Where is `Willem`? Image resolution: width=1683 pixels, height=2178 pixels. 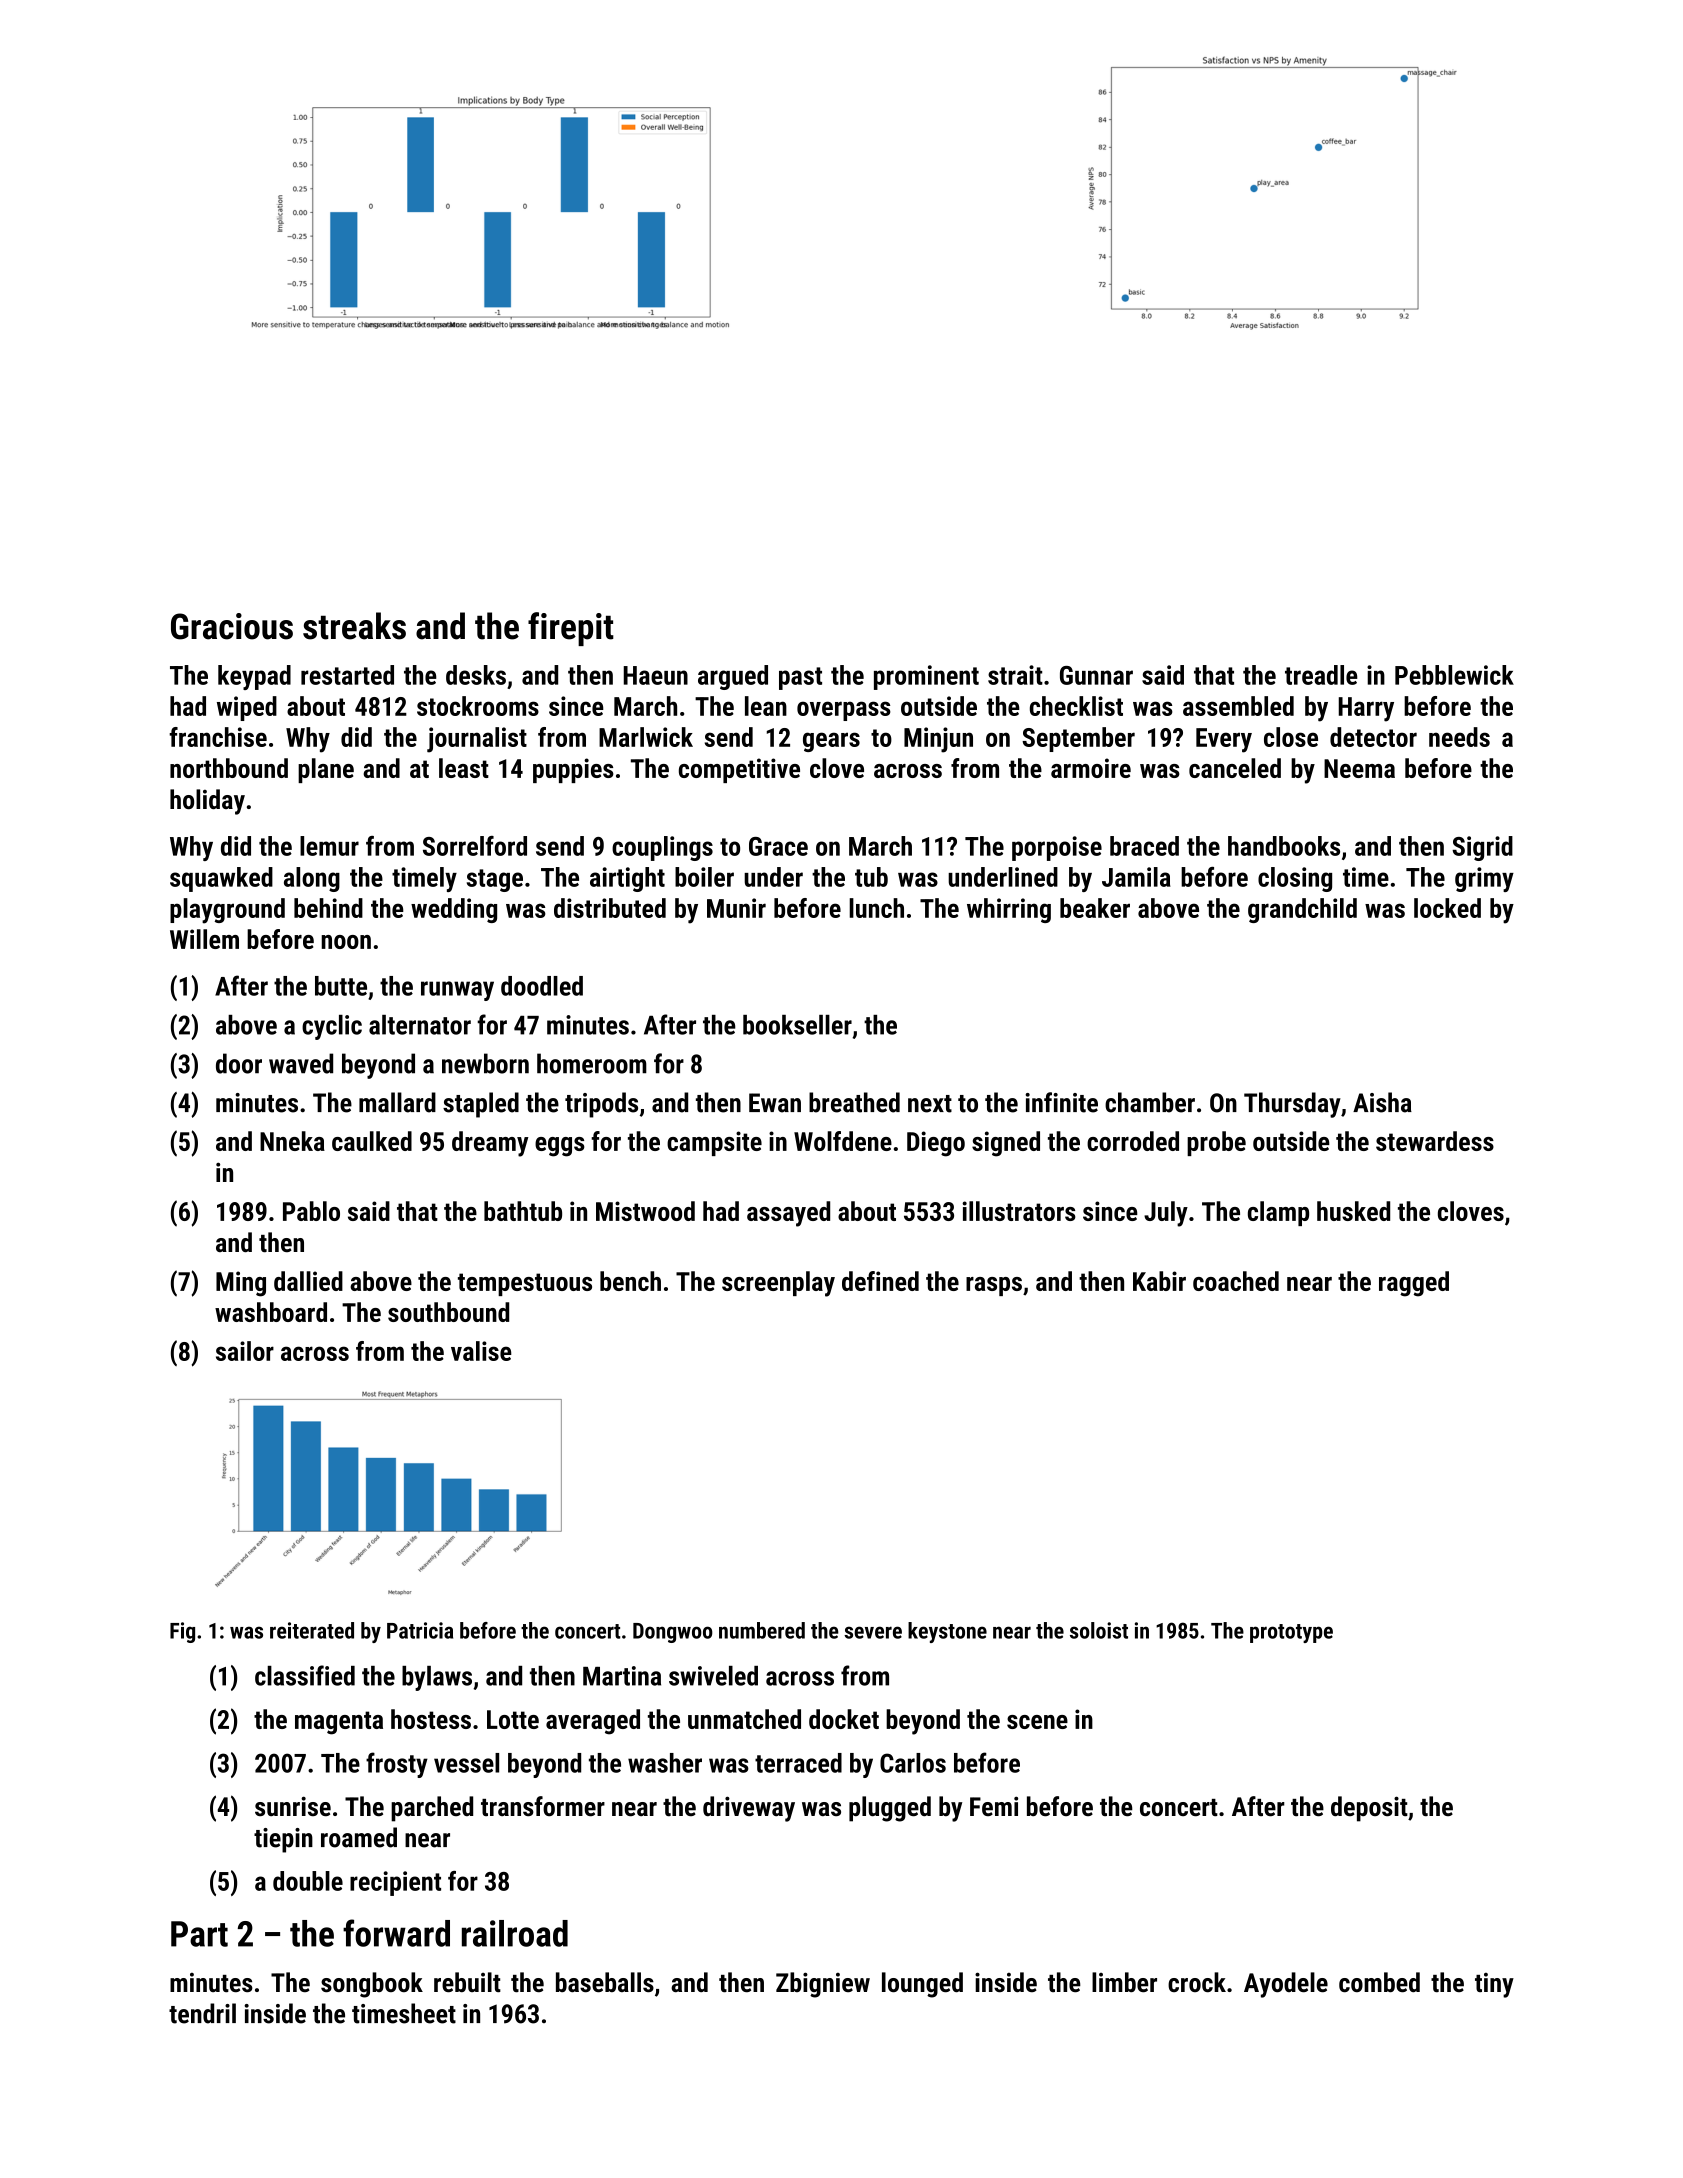 Willem is located at coordinates (204, 939).
